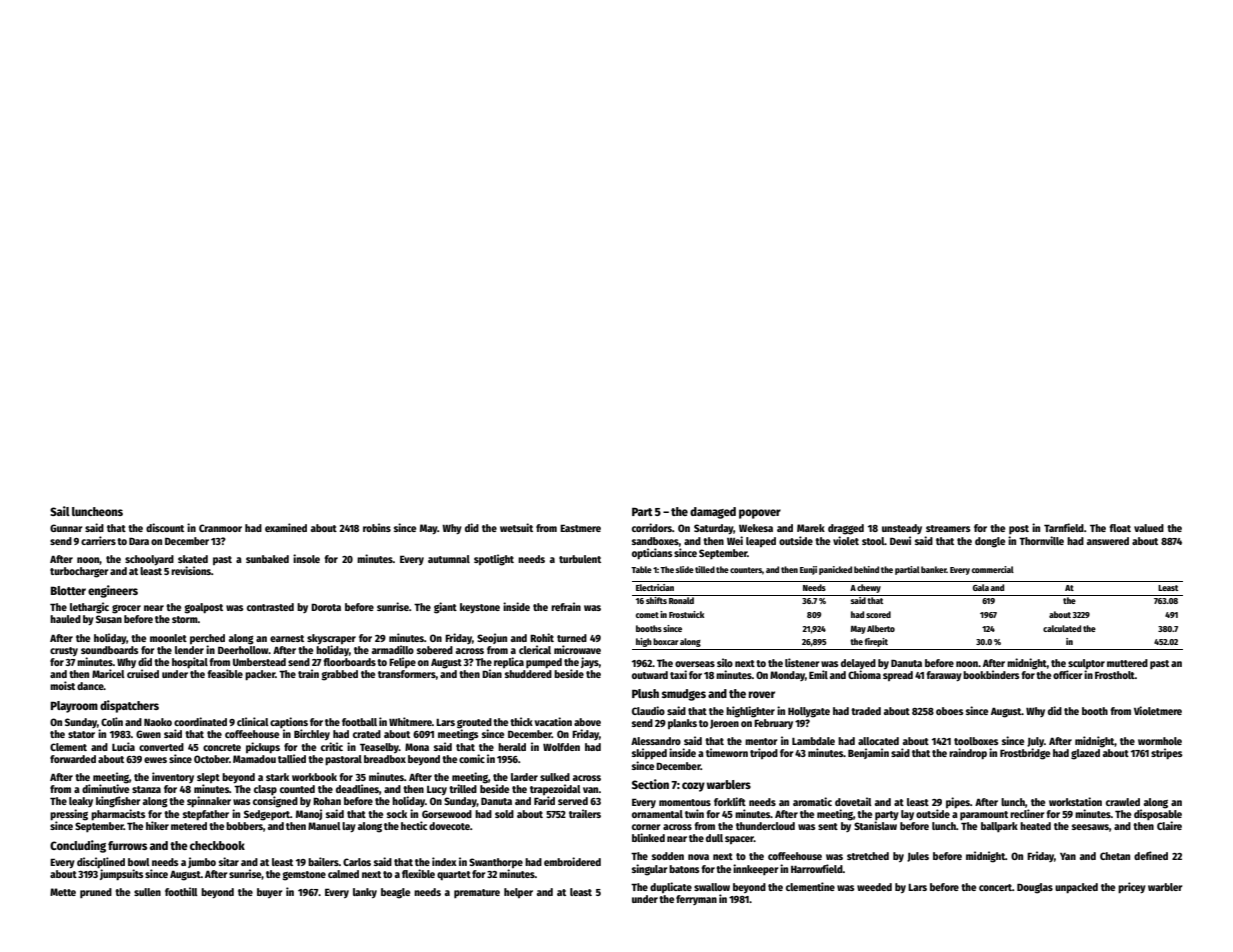 The width and height of the screenshot is (1233, 952). Describe the element at coordinates (377, 527) in the screenshot. I see `robins` at that location.
